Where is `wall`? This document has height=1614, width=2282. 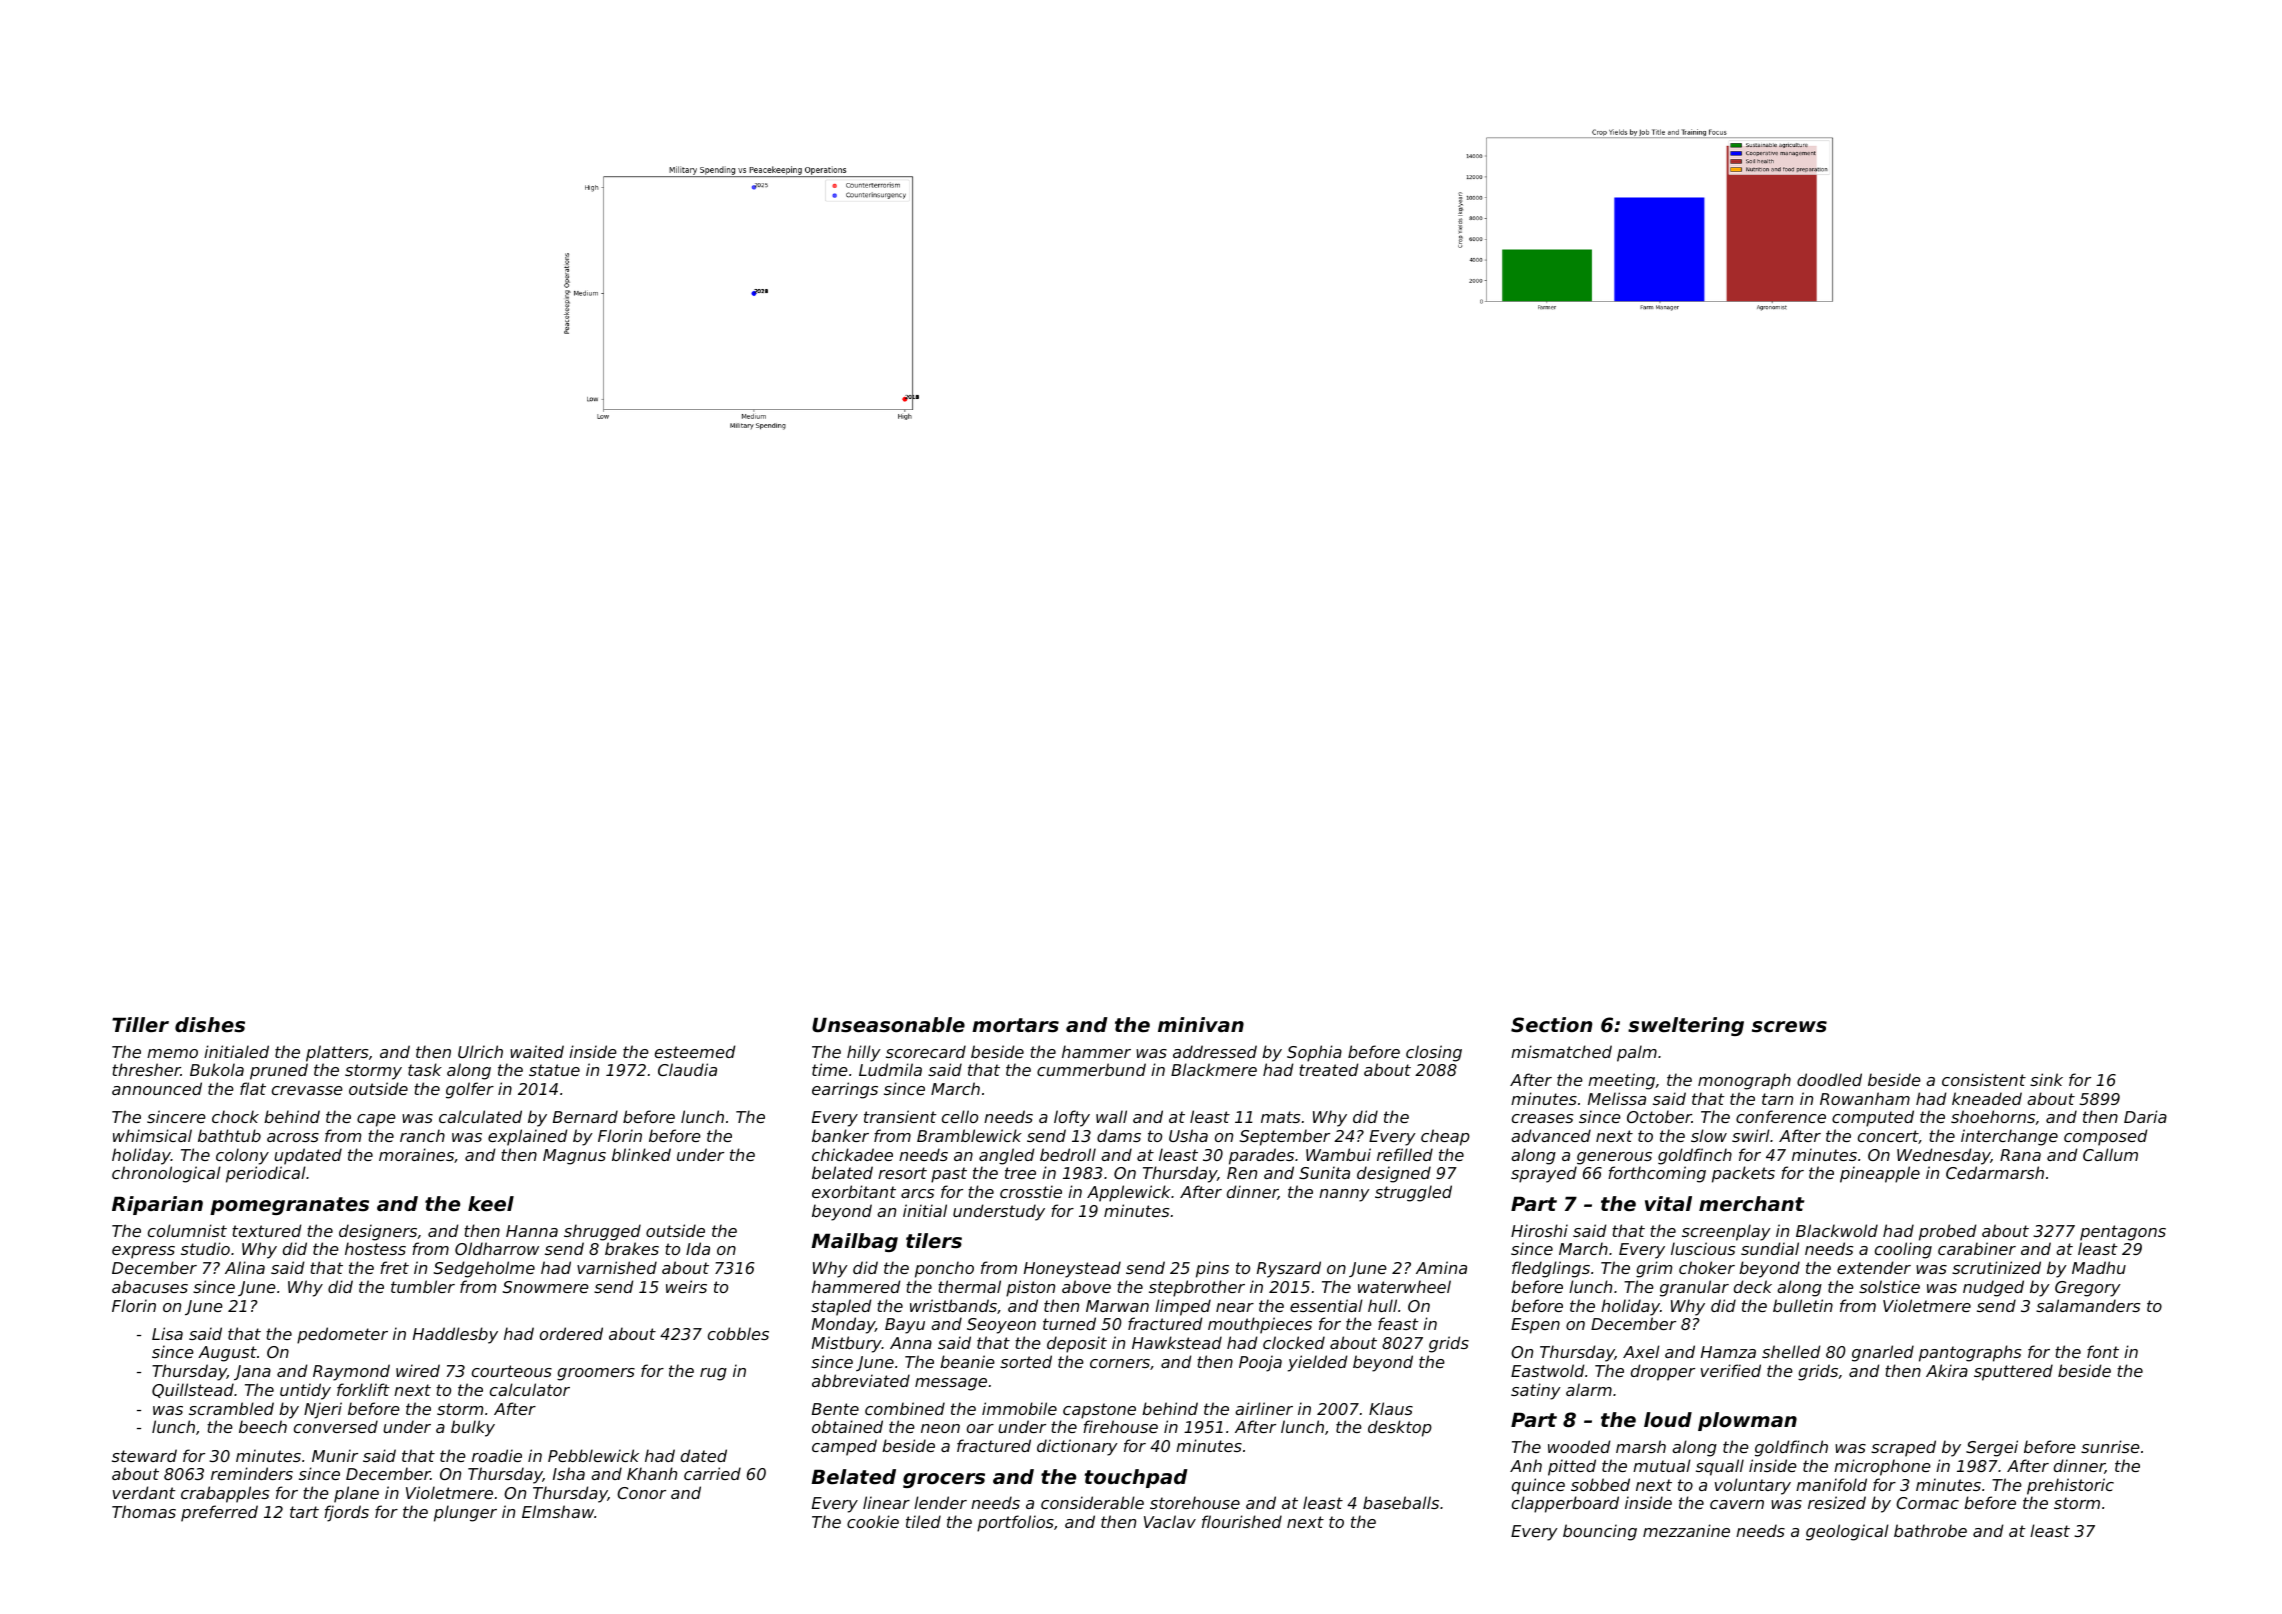
wall is located at coordinates (1111, 1116).
